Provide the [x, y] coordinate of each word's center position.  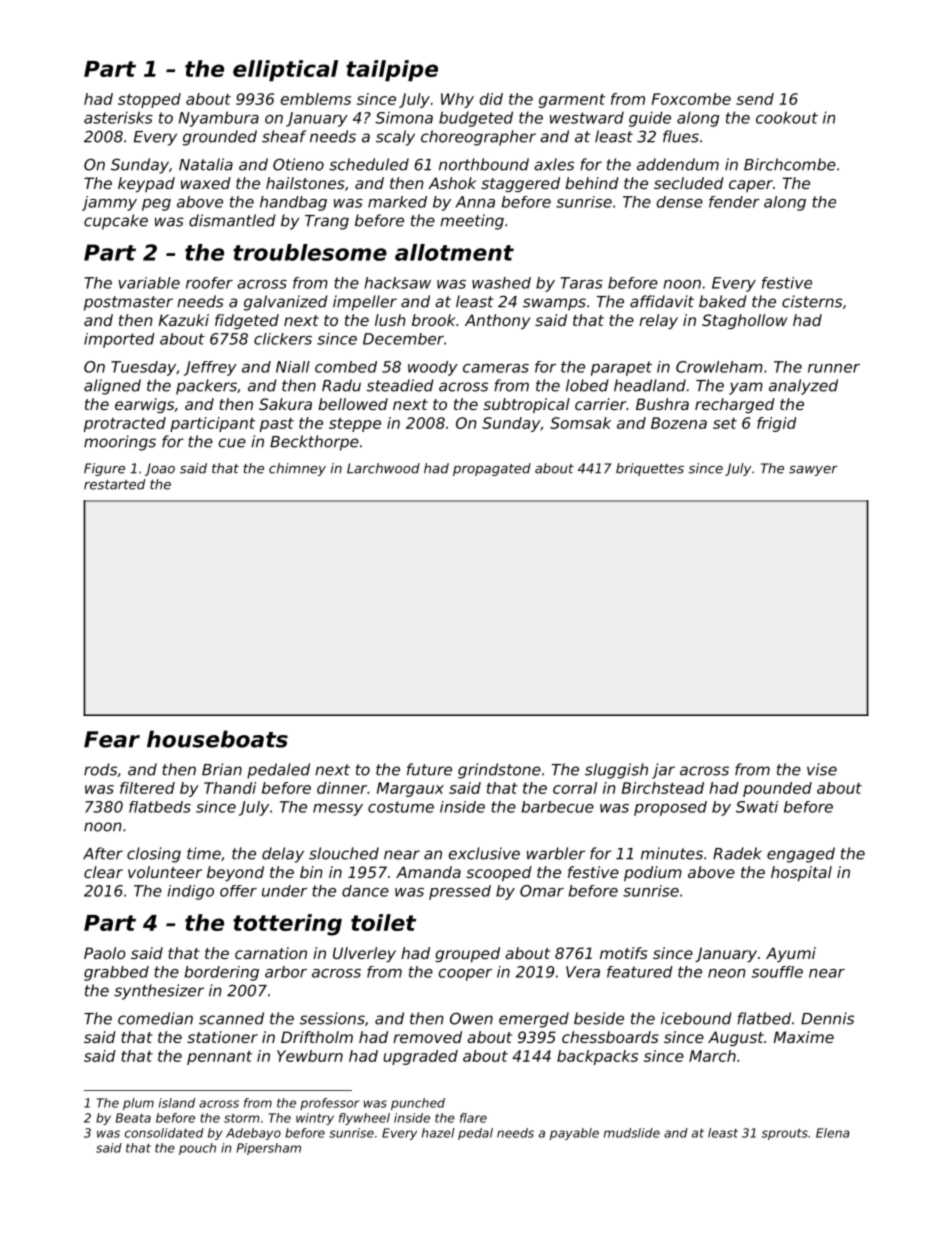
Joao [160, 469]
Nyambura [219, 119]
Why [457, 100]
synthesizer [159, 992]
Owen [471, 1018]
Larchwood [383, 468]
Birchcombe [790, 164]
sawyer [813, 471]
